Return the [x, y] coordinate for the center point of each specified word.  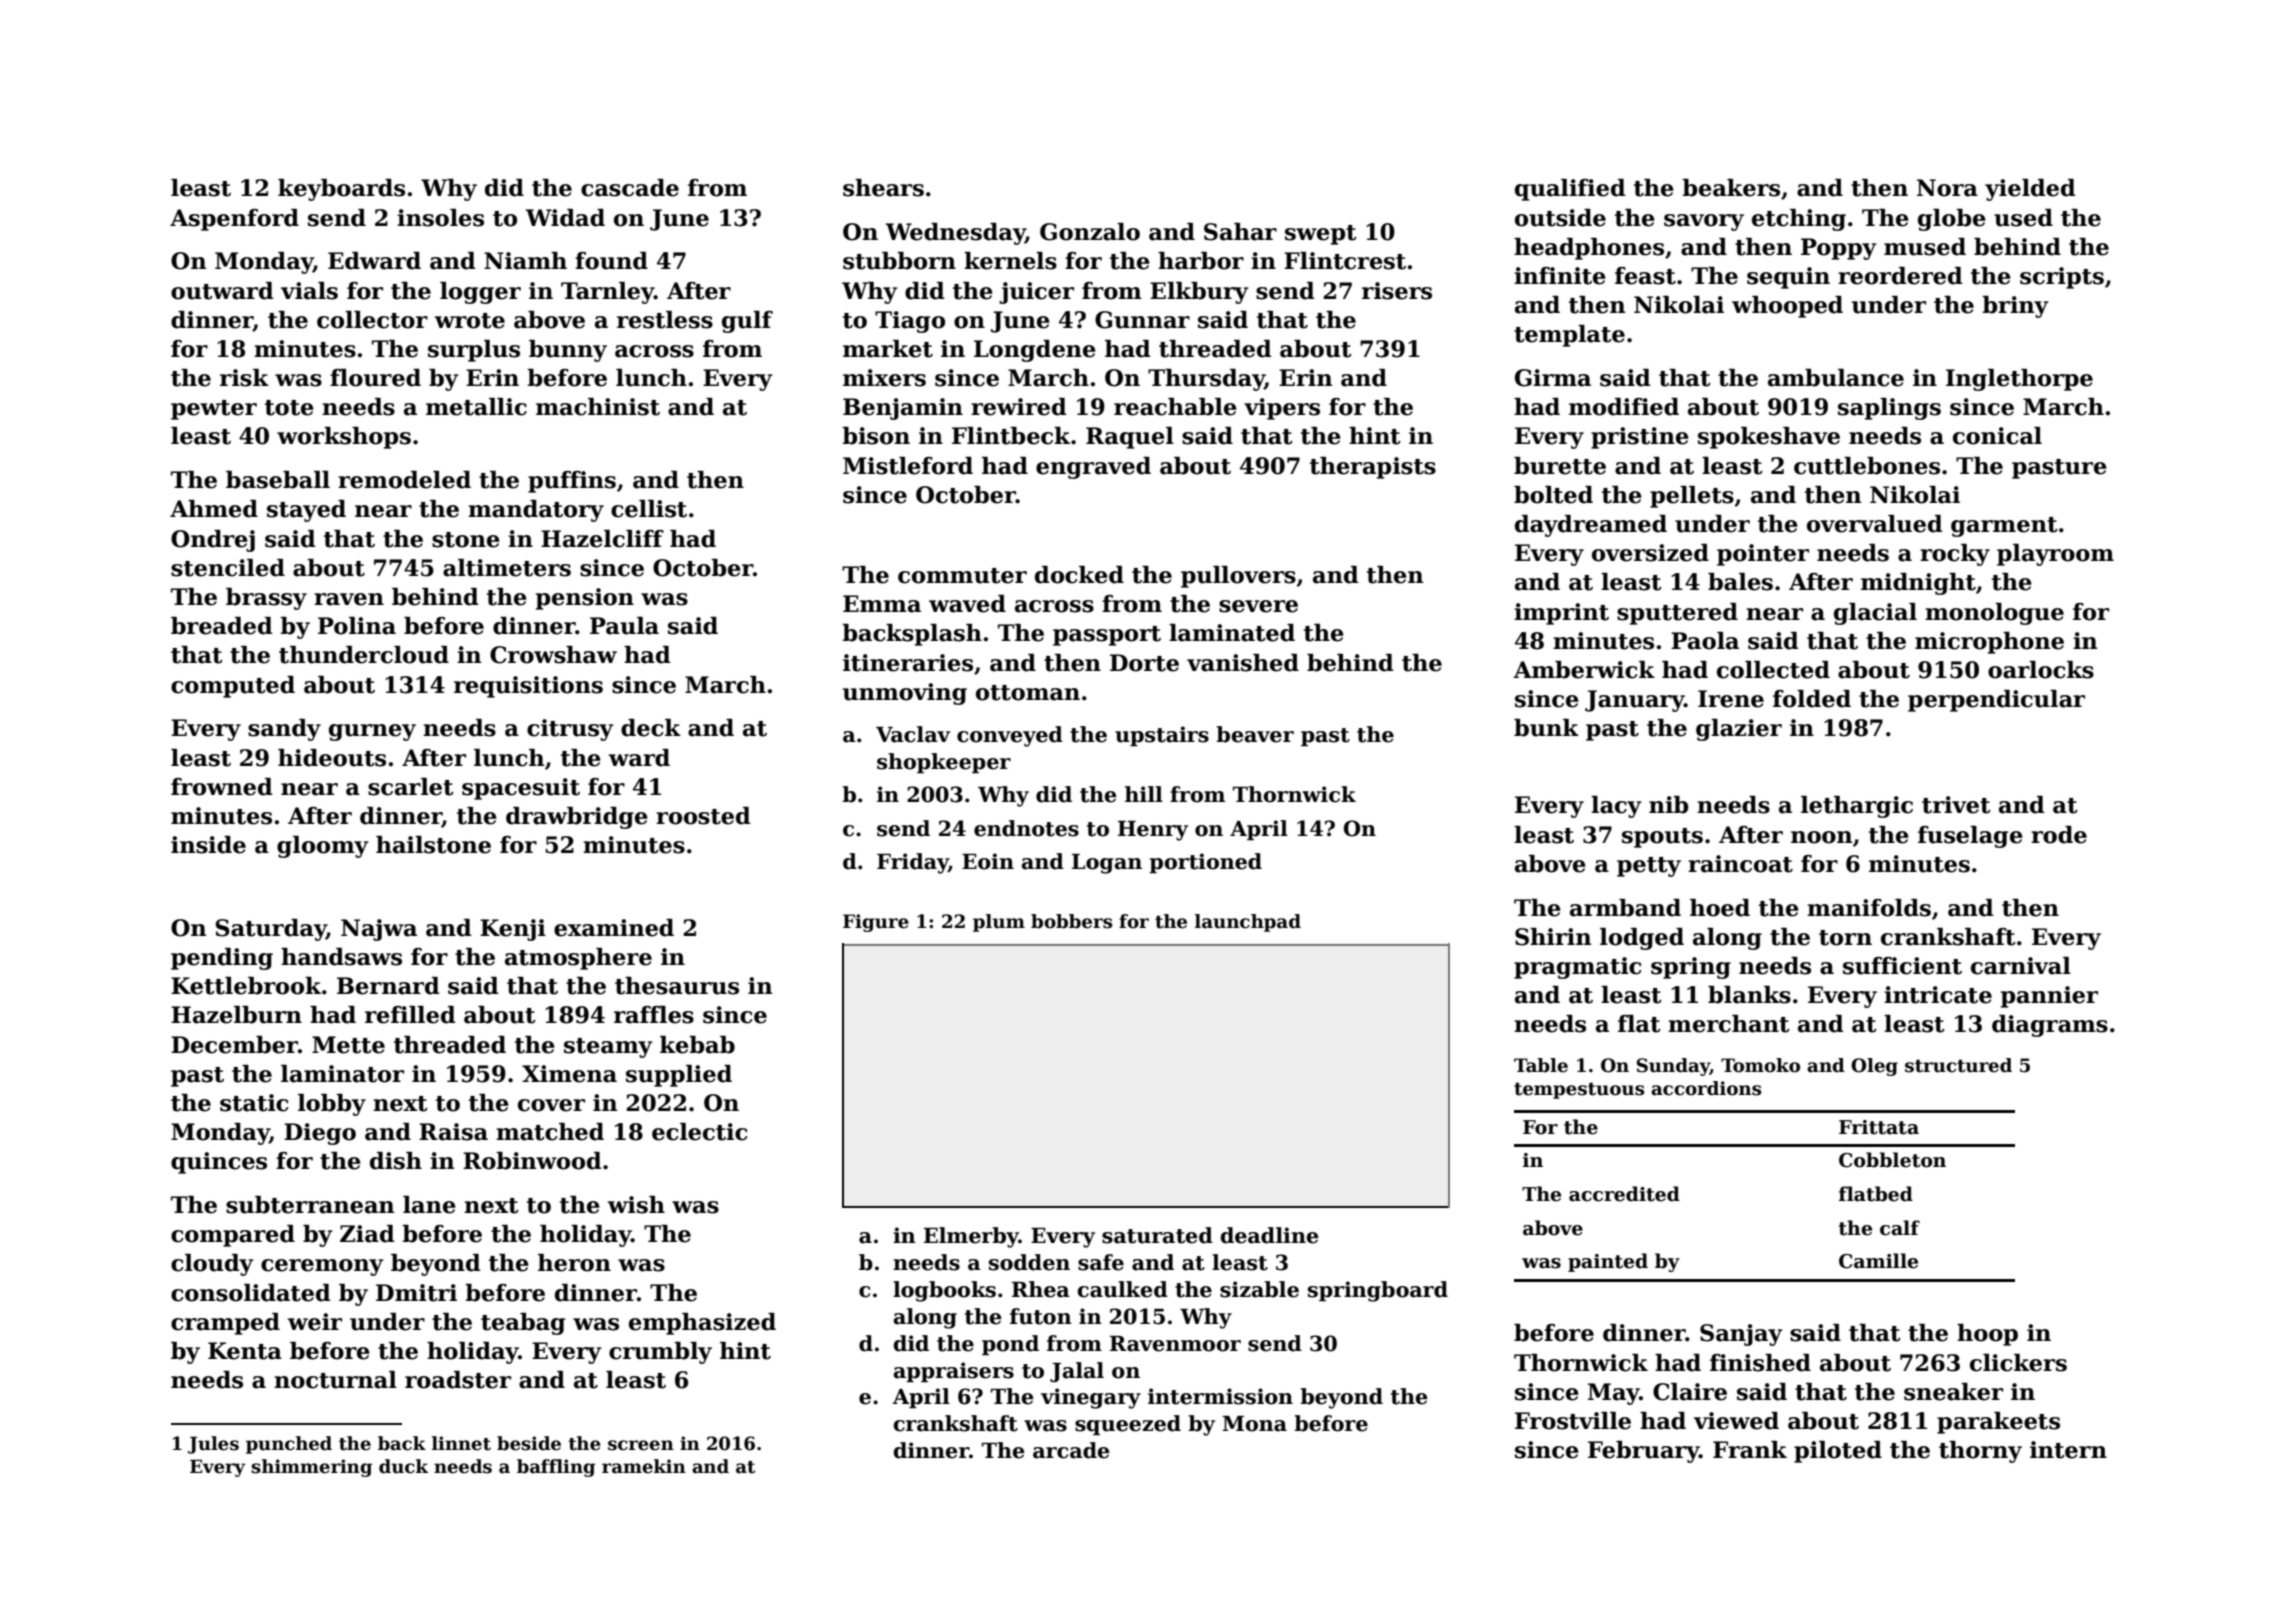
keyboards [341, 190]
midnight [1918, 584]
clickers [2018, 1363]
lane [429, 1205]
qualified [1570, 190]
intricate [1938, 995]
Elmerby [971, 1237]
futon [1041, 1316]
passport [1107, 636]
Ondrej [213, 541]
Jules [213, 1445]
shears [883, 188]
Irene [1731, 699]
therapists [1373, 468]
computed [233, 687]
